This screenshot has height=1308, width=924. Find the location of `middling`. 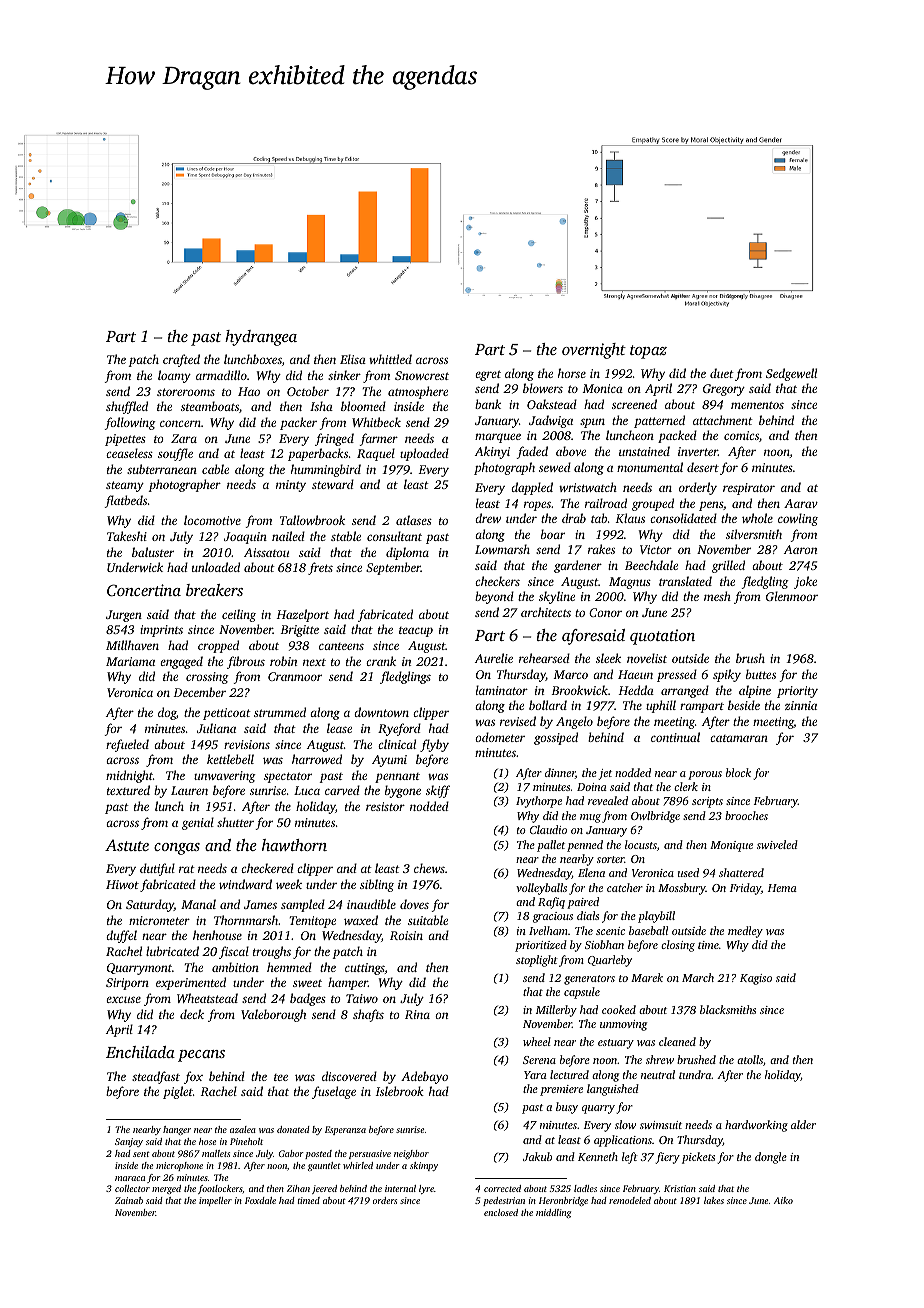

middling is located at coordinates (553, 1213).
